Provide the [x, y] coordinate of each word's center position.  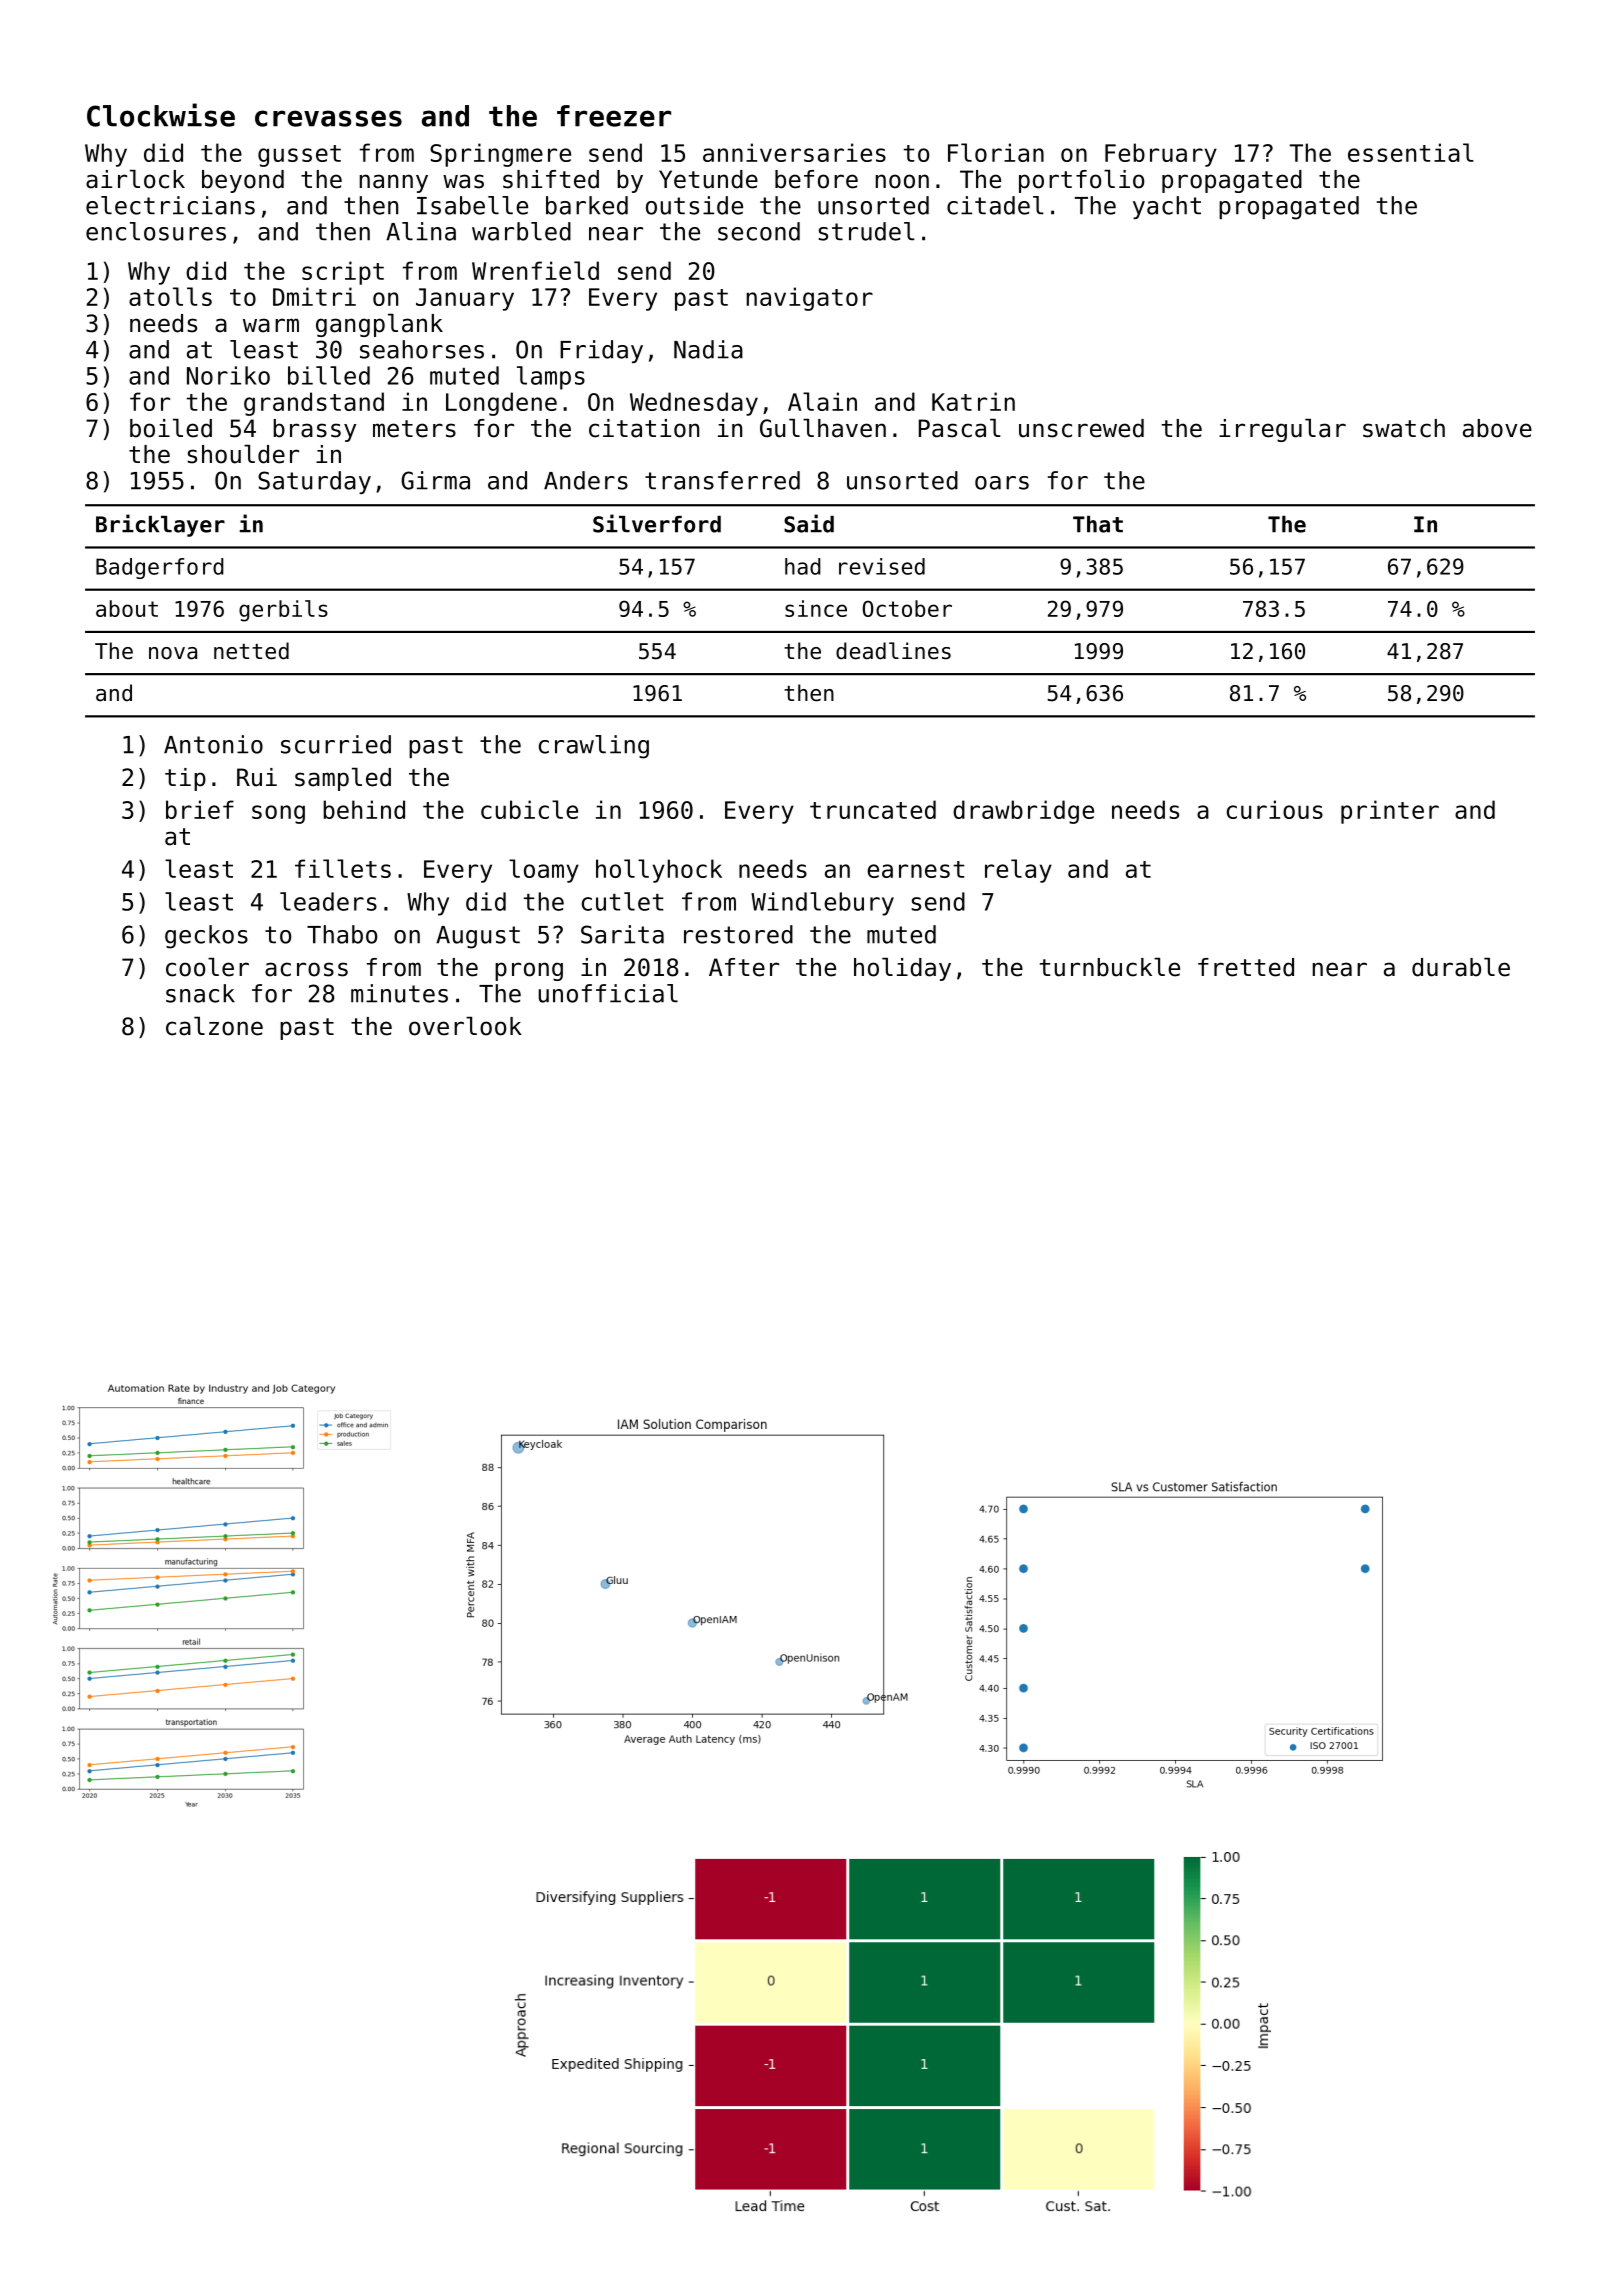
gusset [299, 156]
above [1497, 428]
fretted [1246, 967]
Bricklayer [160, 525]
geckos [206, 937]
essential [1411, 152]
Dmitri [314, 296]
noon [902, 181]
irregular [1282, 430]
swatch [1404, 428]
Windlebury [822, 904]
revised [882, 566]
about [127, 608]
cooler [207, 967]
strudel [866, 231]
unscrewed [1081, 428]
